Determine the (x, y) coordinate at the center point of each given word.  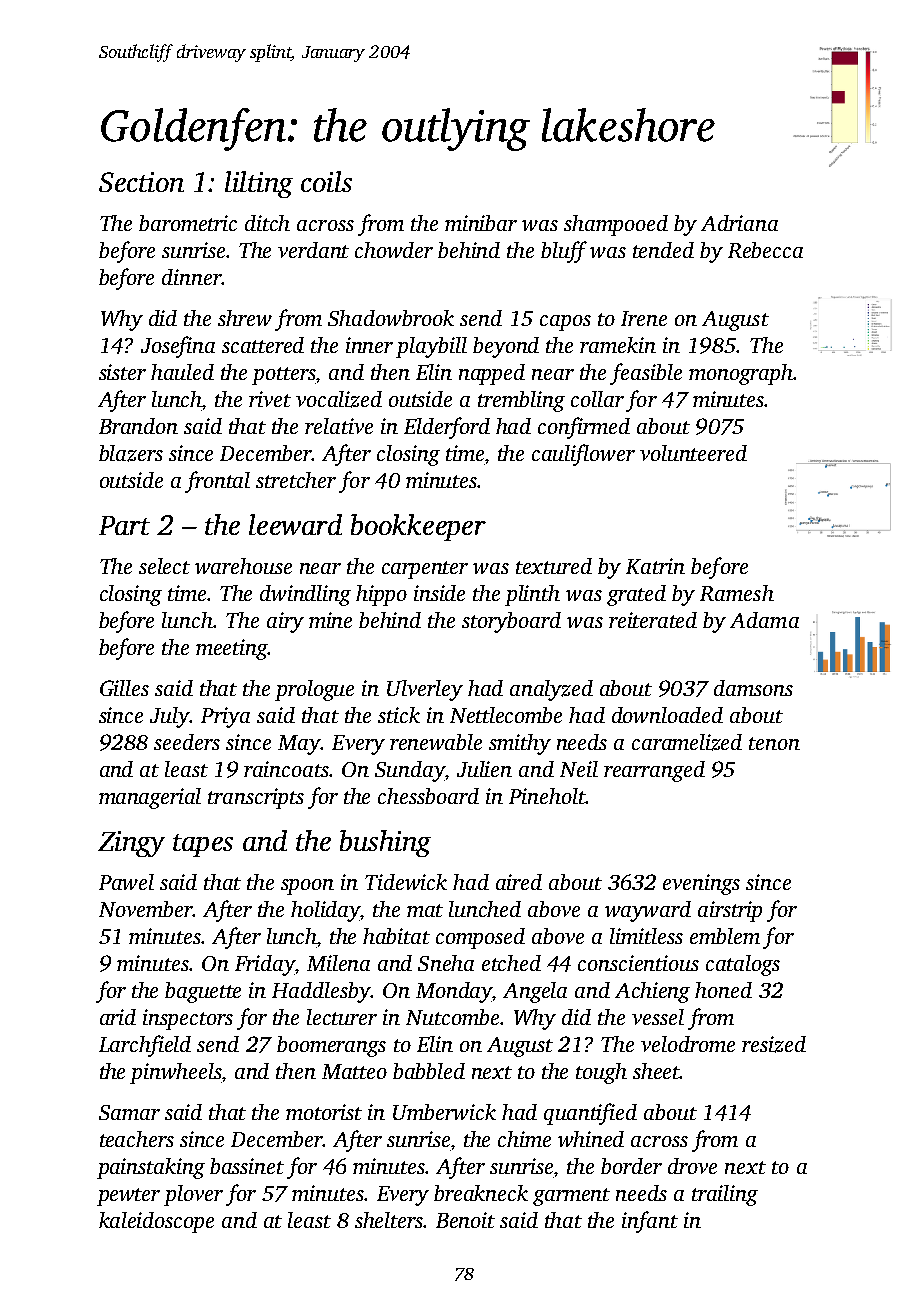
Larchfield (145, 1046)
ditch (267, 223)
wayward (648, 911)
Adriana (739, 223)
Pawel (126, 882)
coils (326, 181)
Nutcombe (452, 1017)
